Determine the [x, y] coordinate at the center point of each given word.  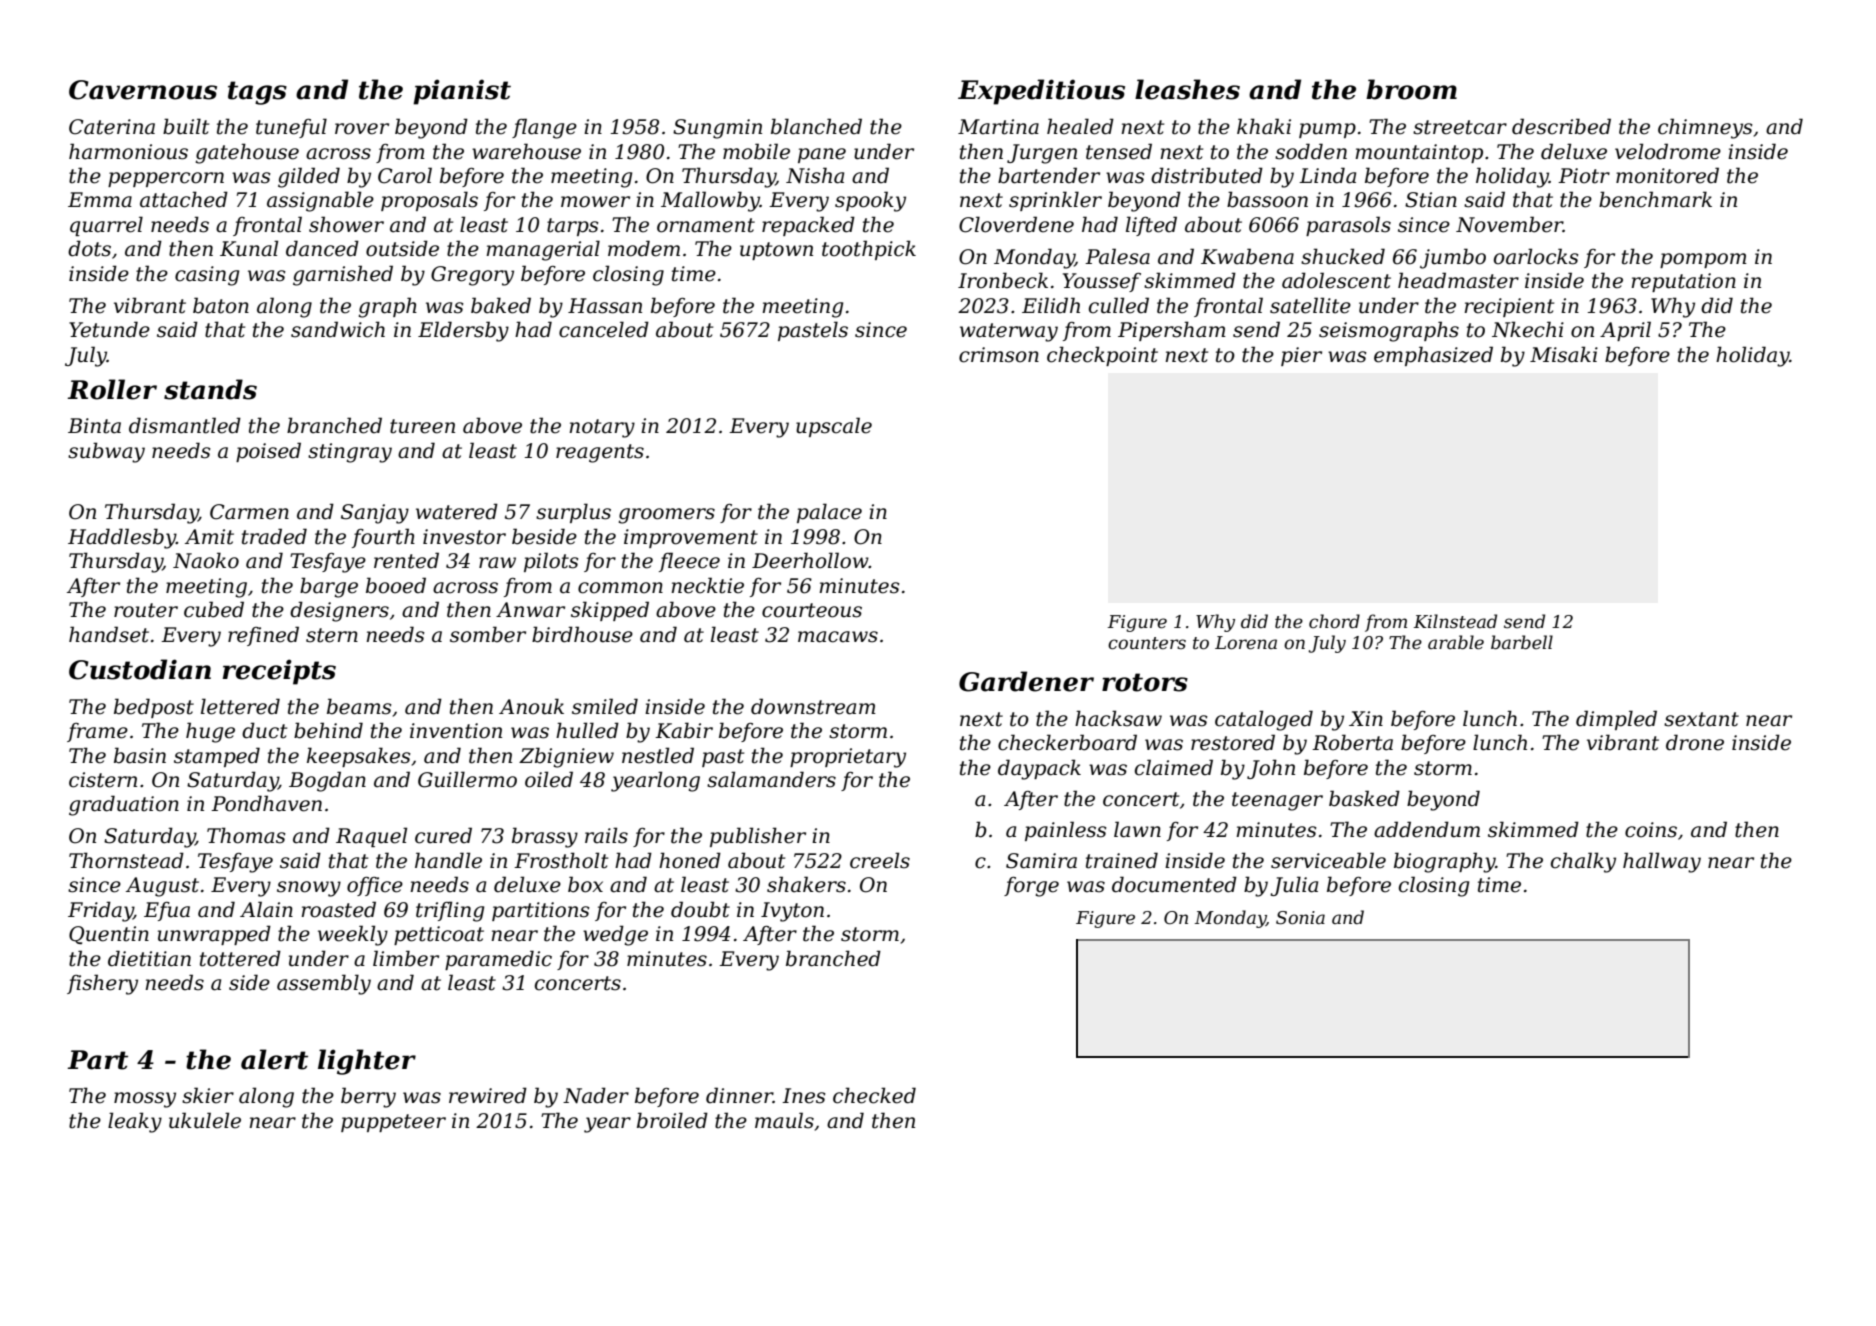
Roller [112, 389]
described [1561, 126]
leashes [1187, 89]
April [1625, 331]
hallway [1662, 862]
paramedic [498, 960]
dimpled [1616, 720]
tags [257, 93]
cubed [214, 609]
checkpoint [1102, 356]
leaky [135, 1122]
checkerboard [1067, 742]
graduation [124, 805]
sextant [1701, 719]
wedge [615, 935]
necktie [707, 585]
